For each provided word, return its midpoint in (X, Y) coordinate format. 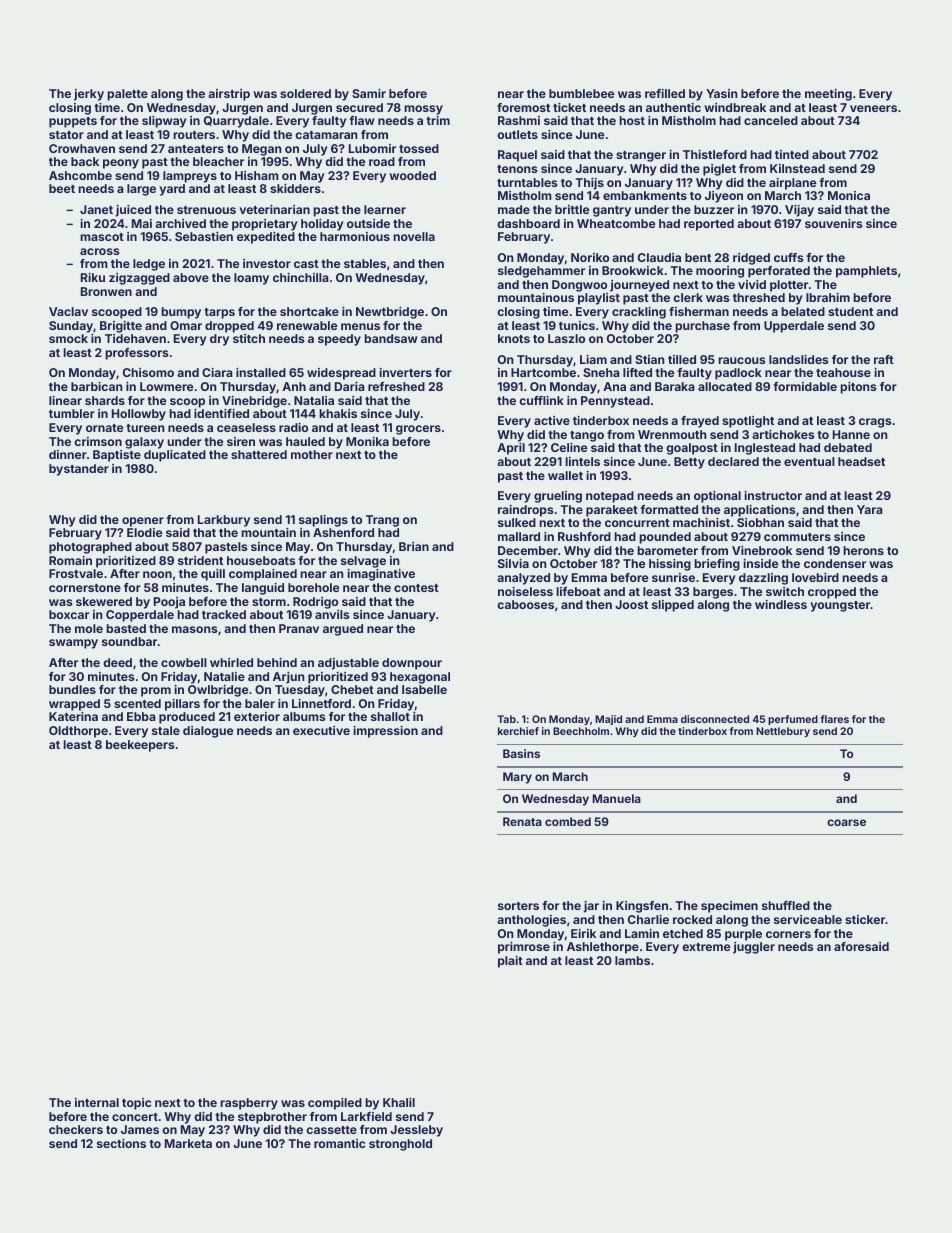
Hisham (257, 175)
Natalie (224, 676)
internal (97, 1102)
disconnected (715, 719)
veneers (873, 108)
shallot (390, 716)
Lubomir (372, 148)
